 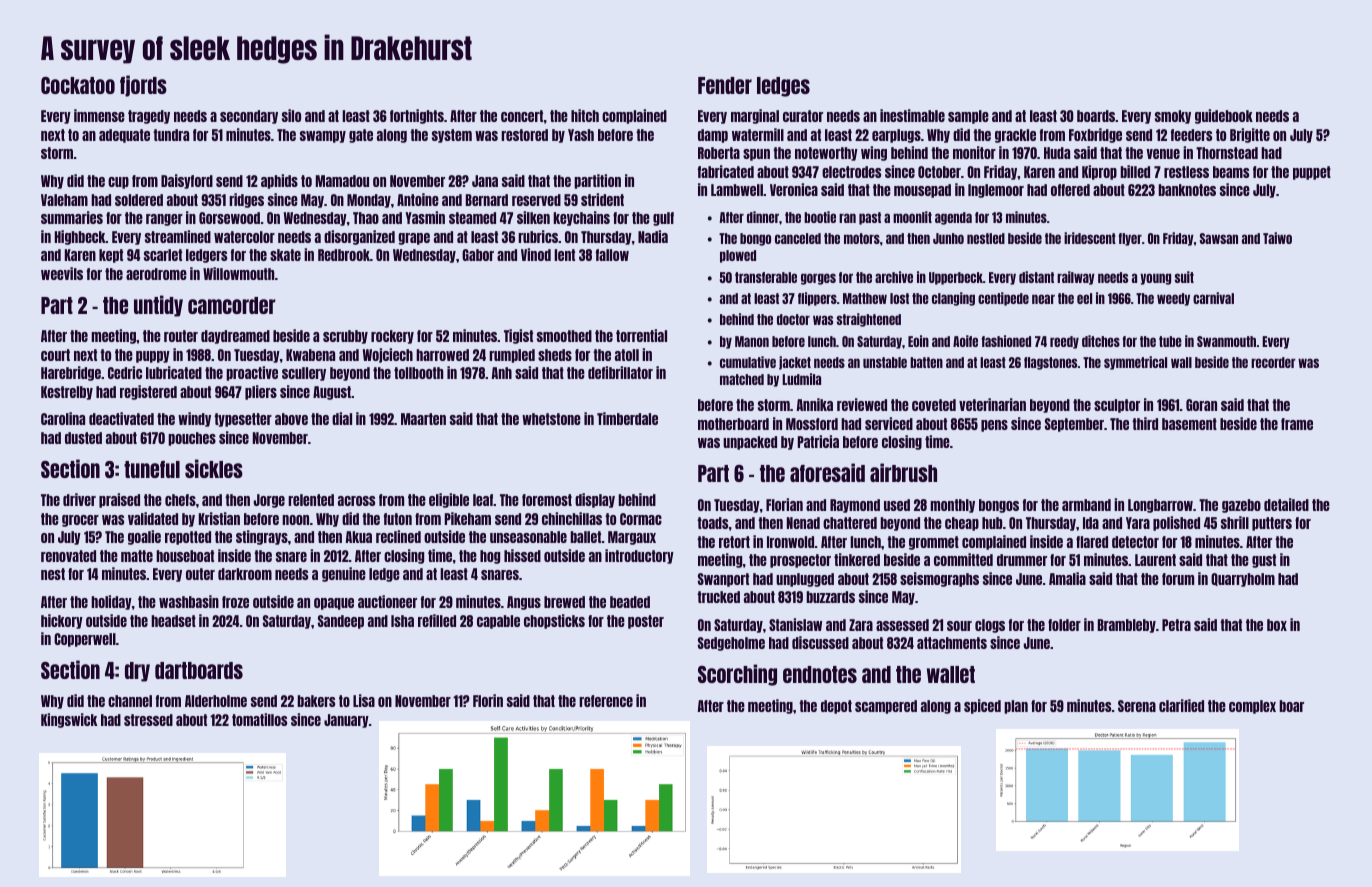 What do you see at coordinates (896, 136) in the page?
I see `earplugs` at bounding box center [896, 136].
